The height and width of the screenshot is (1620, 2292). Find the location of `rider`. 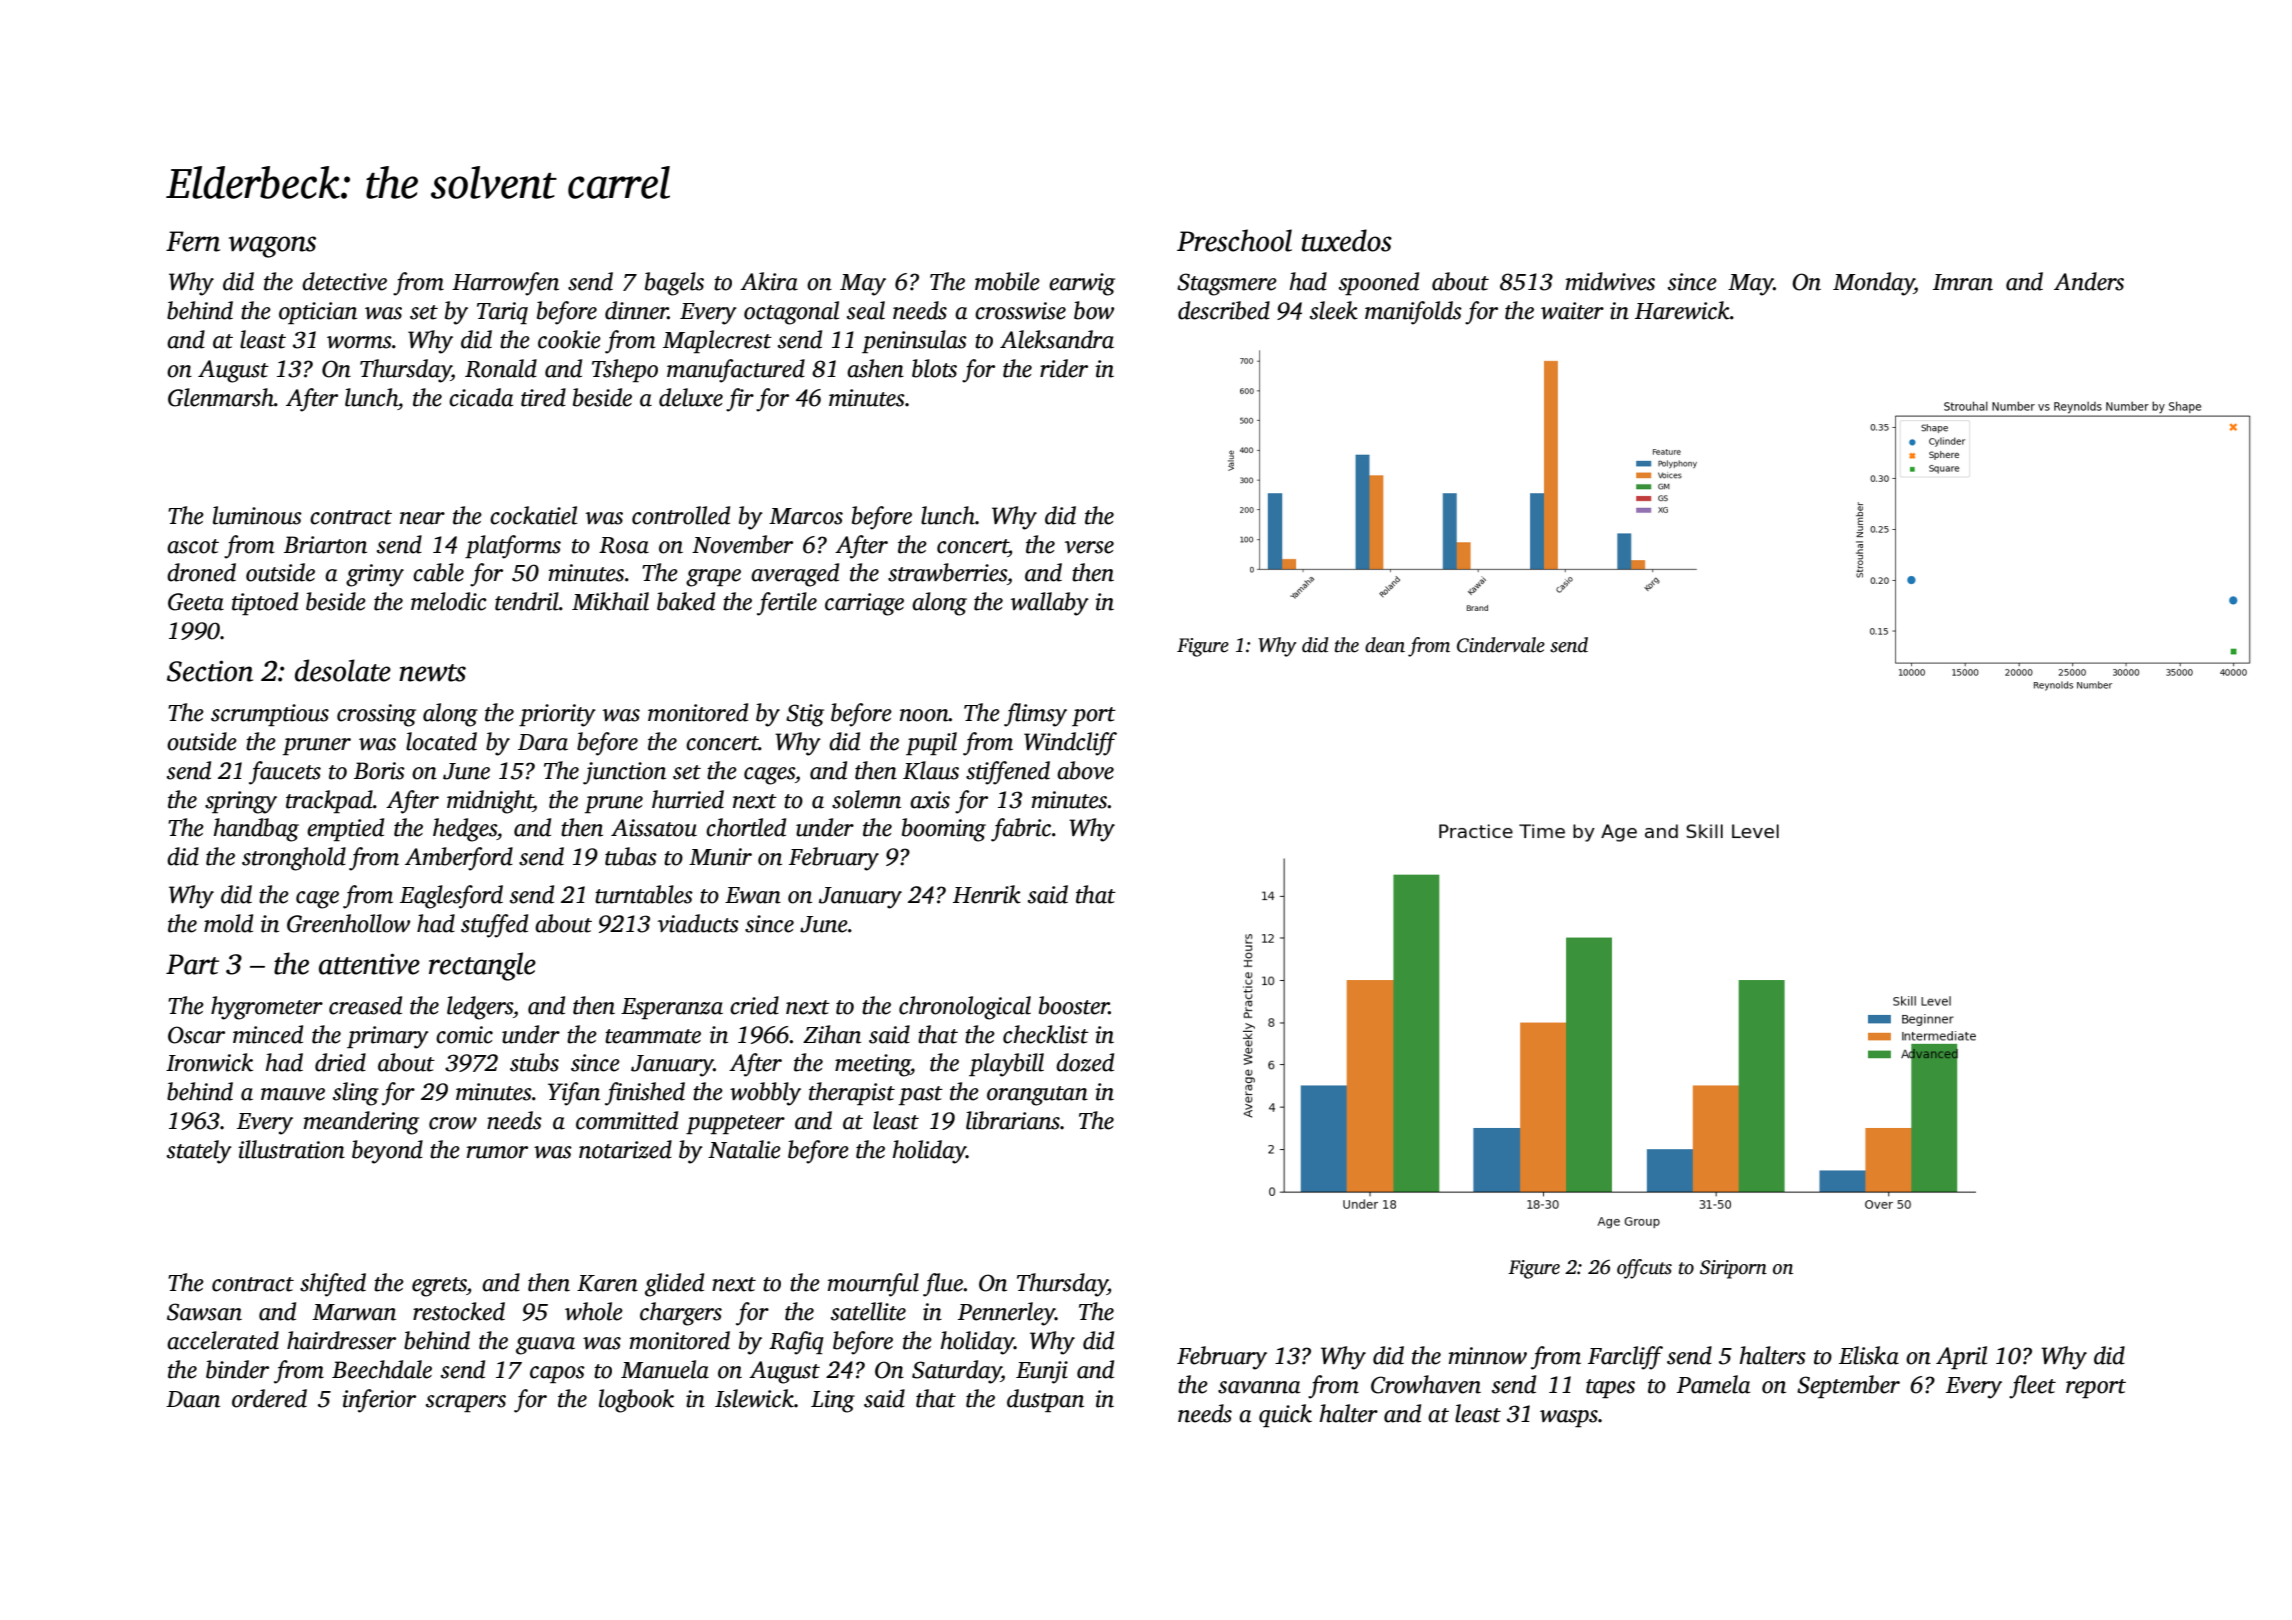

rider is located at coordinates (1064, 368).
